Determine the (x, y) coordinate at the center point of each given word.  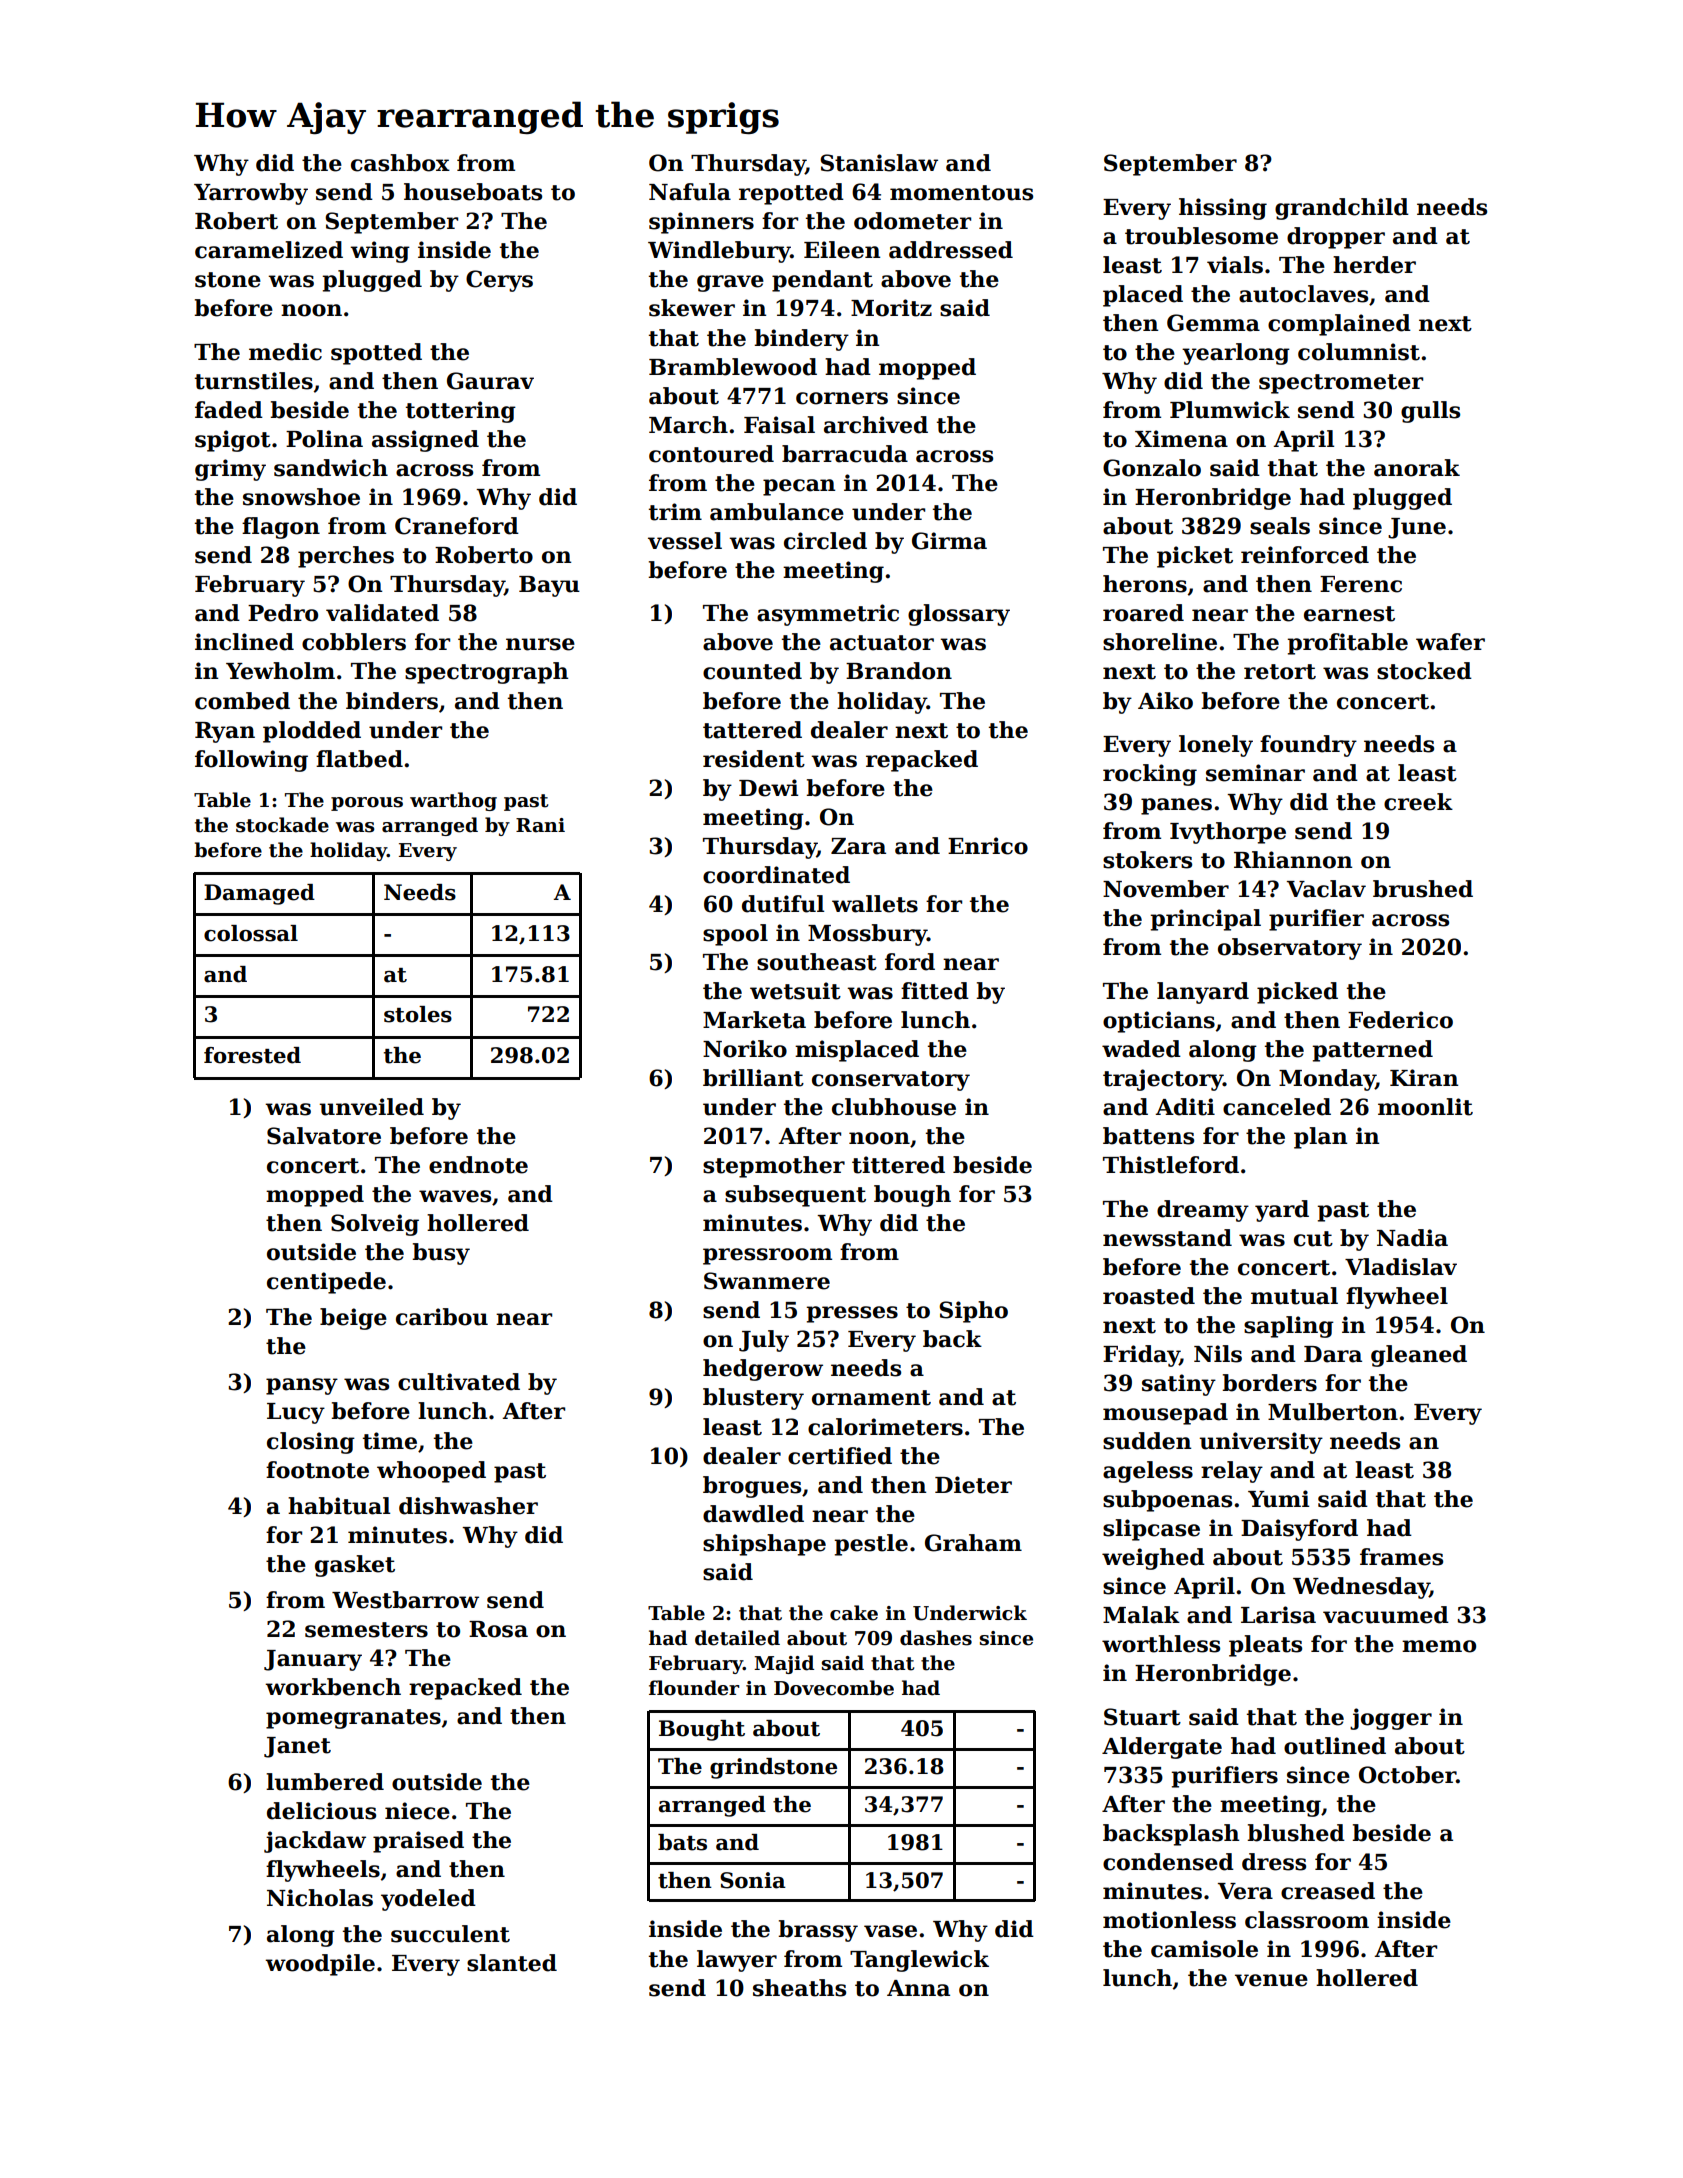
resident (754, 759)
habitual (339, 1506)
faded (229, 410)
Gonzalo (1152, 468)
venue (1271, 1980)
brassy (818, 1931)
